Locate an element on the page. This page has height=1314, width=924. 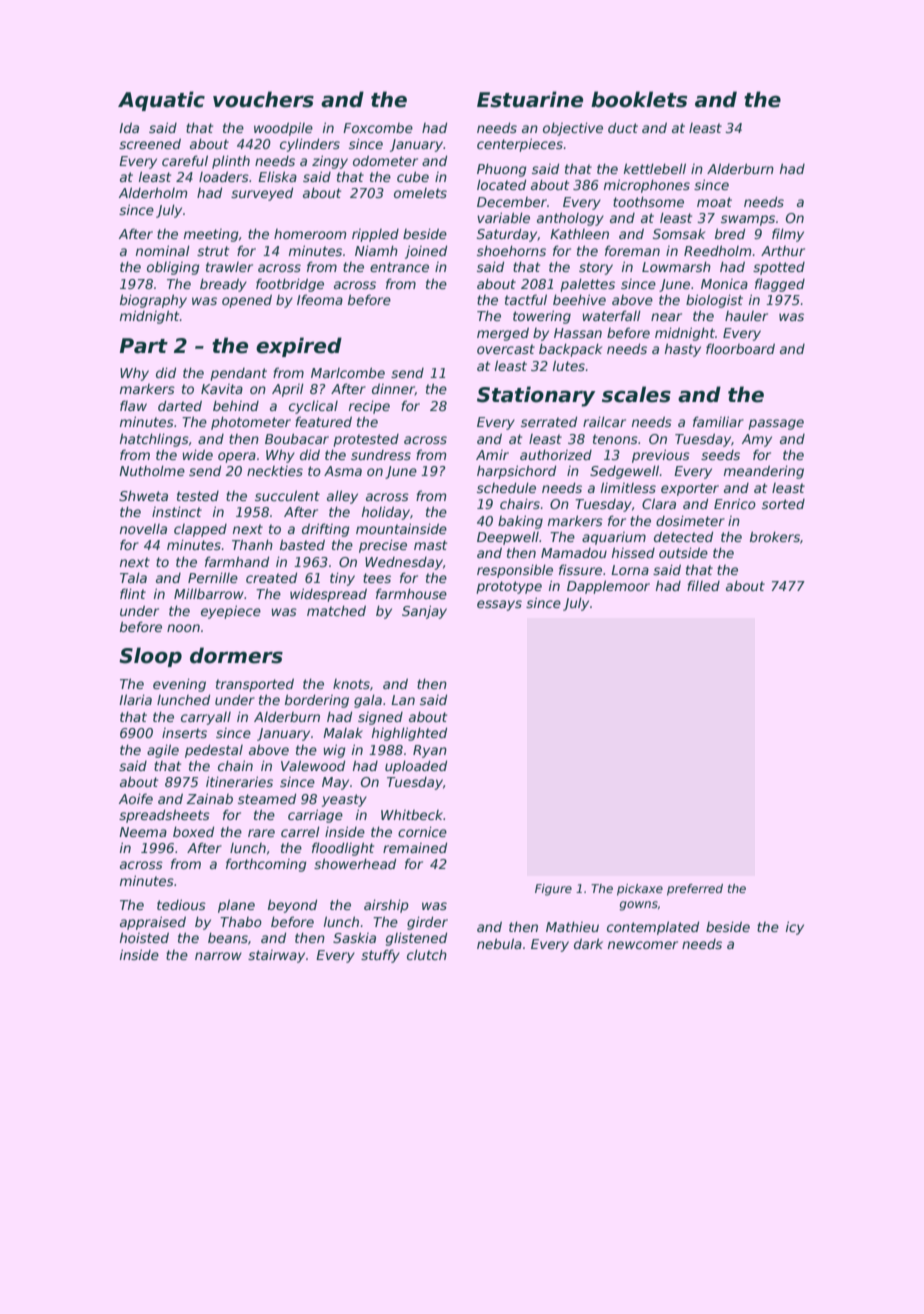
Dapplemoor is located at coordinates (608, 587).
